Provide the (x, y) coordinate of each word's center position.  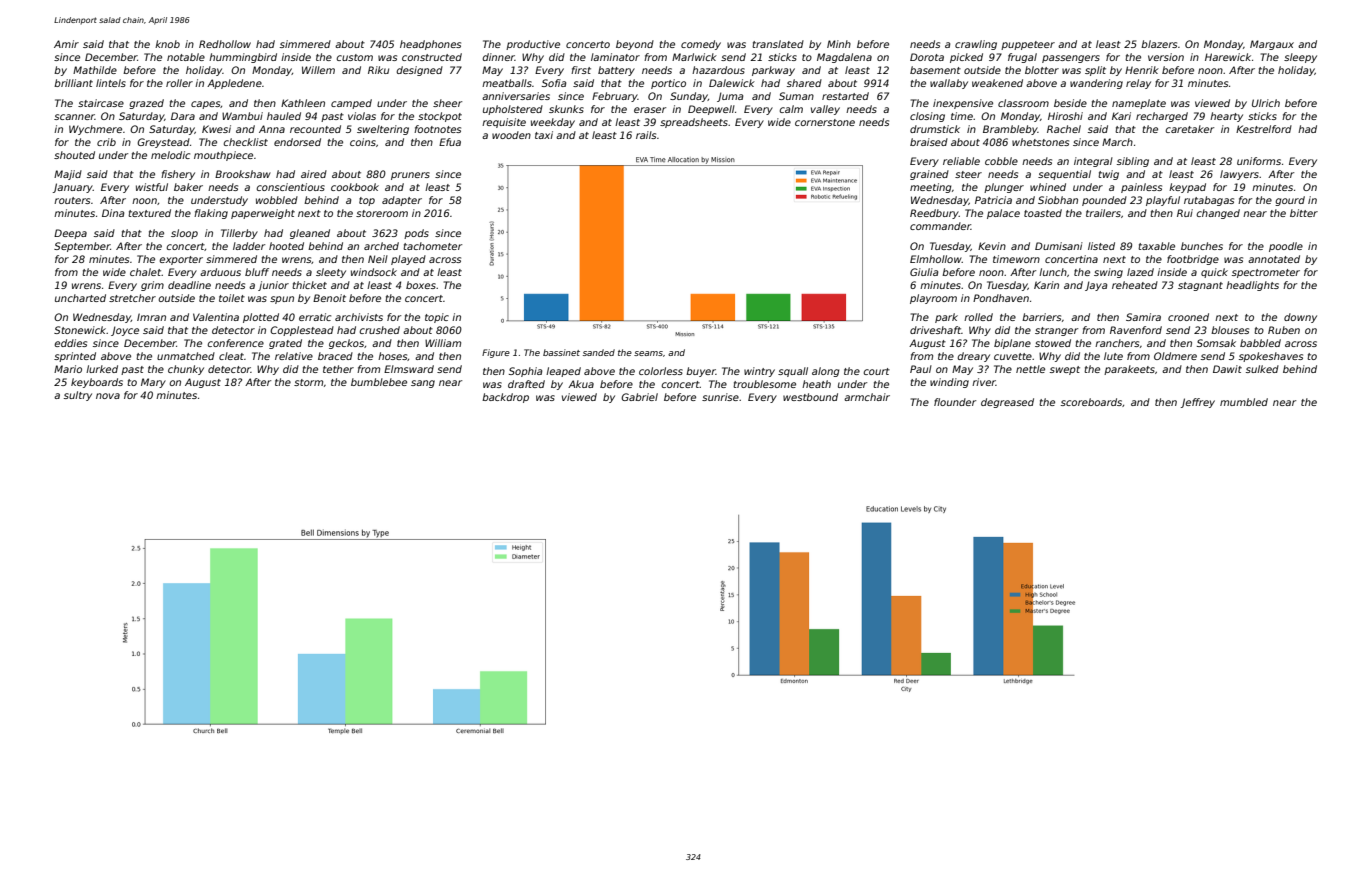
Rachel (1064, 129)
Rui (1185, 213)
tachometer (432, 246)
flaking (211, 214)
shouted (74, 155)
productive (533, 45)
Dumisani (1059, 246)
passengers (1071, 59)
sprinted (75, 357)
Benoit (329, 298)
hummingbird (243, 58)
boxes (421, 285)
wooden (511, 135)
